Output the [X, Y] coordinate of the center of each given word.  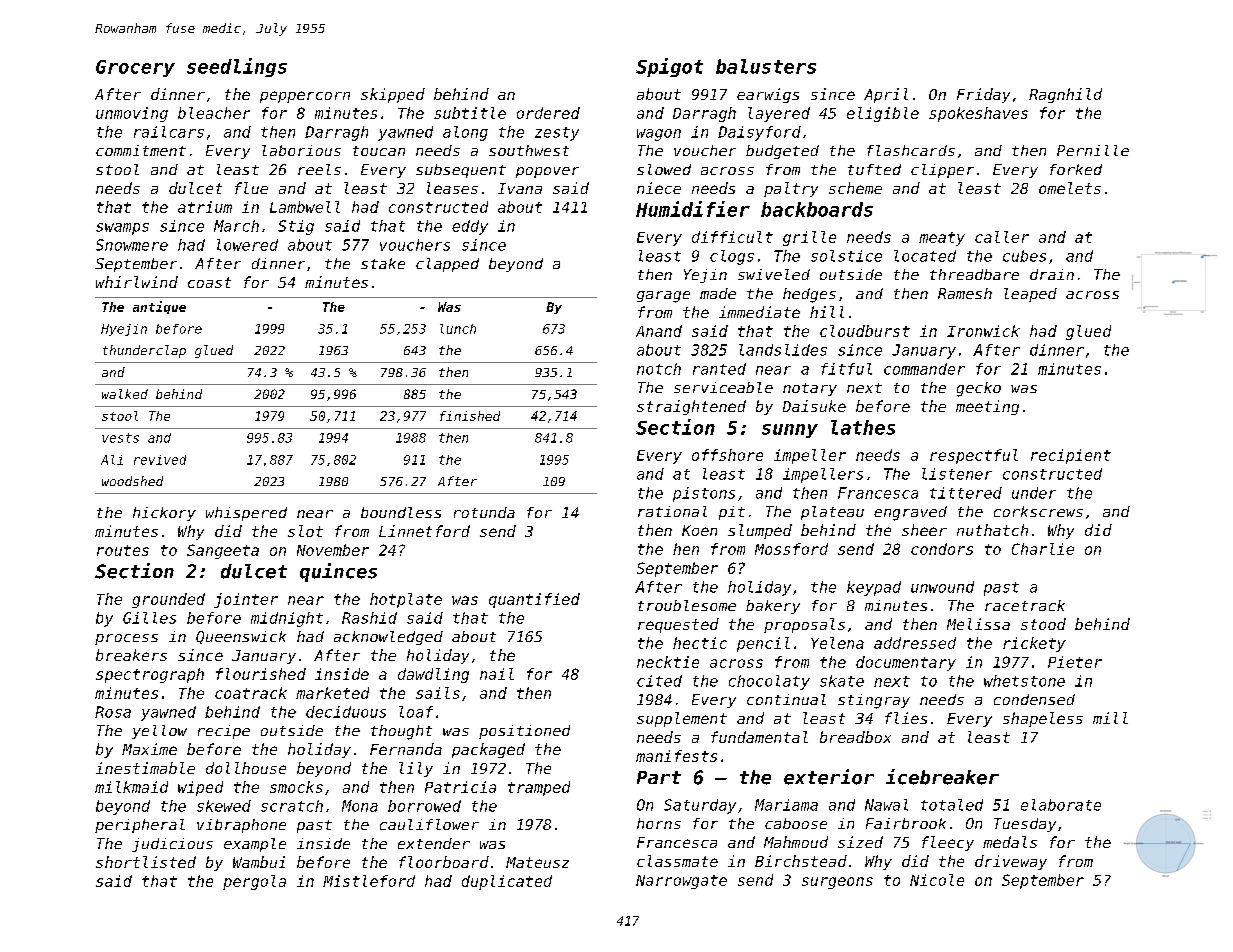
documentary [906, 663]
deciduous [346, 712]
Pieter [1075, 662]
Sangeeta [223, 551]
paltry [791, 189]
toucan [379, 151]
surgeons [837, 883]
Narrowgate [681, 882]
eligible [883, 114]
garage [663, 297]
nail [497, 674]
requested [678, 625]
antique [159, 307]
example [255, 845]
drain [1052, 274]
